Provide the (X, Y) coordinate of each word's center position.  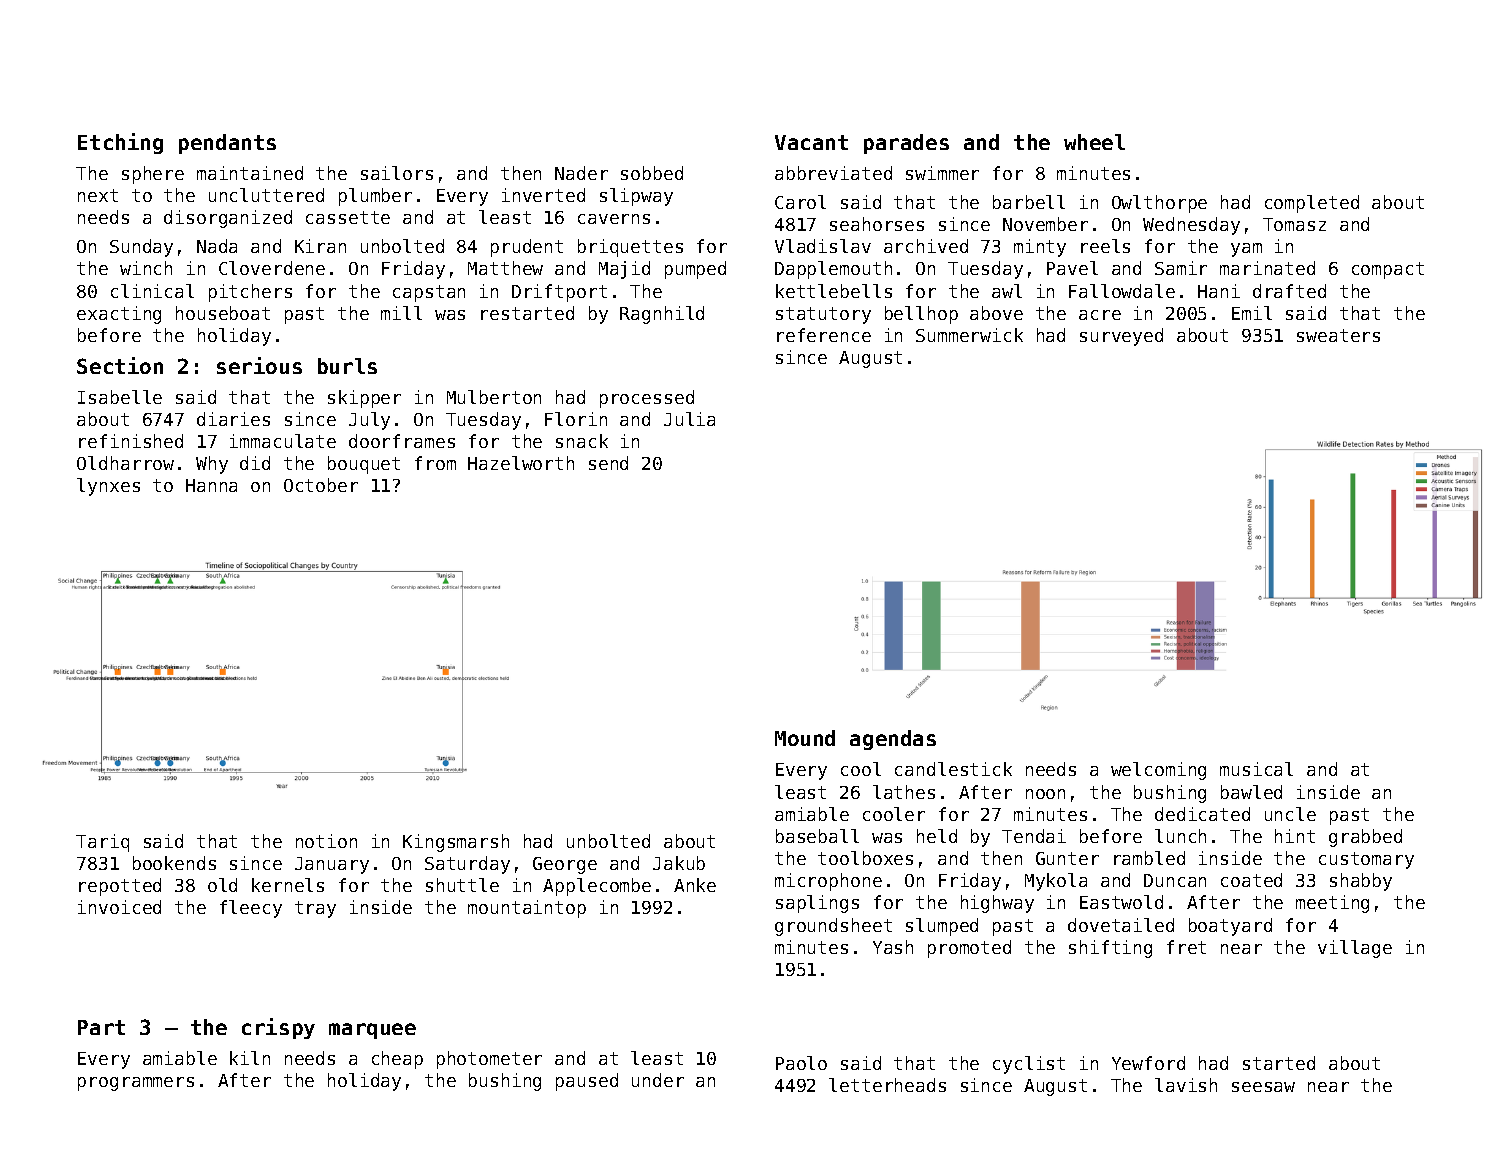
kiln (250, 1058)
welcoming (1158, 771)
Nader (581, 173)
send (608, 463)
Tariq (102, 843)
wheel (1094, 142)
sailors (397, 173)
